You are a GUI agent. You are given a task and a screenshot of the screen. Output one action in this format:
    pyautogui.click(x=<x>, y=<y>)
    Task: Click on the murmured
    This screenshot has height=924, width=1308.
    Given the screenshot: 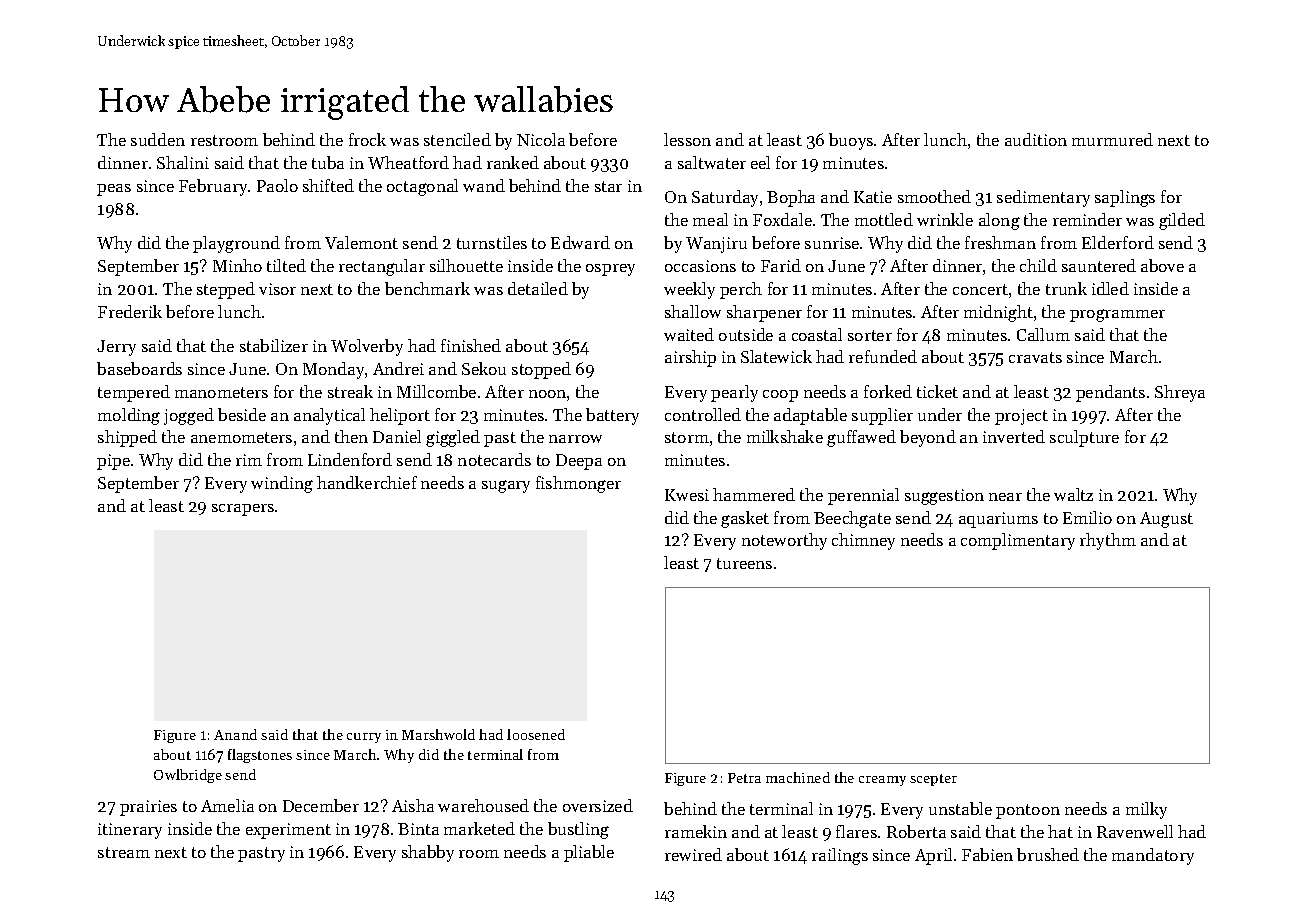 What is the action you would take?
    pyautogui.click(x=1112, y=139)
